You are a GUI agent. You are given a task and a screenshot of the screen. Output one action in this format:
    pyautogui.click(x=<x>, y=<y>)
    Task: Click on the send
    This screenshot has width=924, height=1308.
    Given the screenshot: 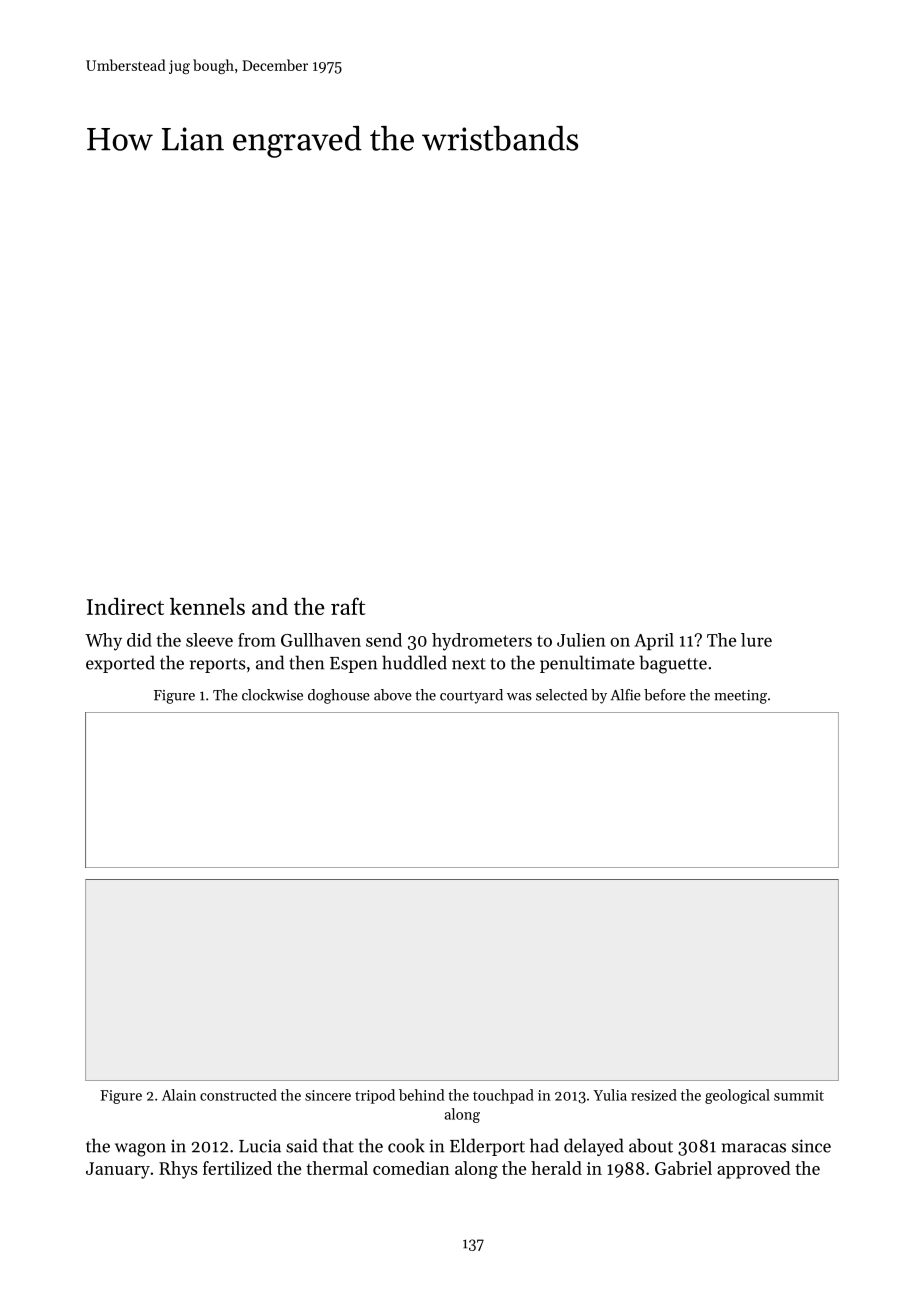 What is the action you would take?
    pyautogui.click(x=384, y=640)
